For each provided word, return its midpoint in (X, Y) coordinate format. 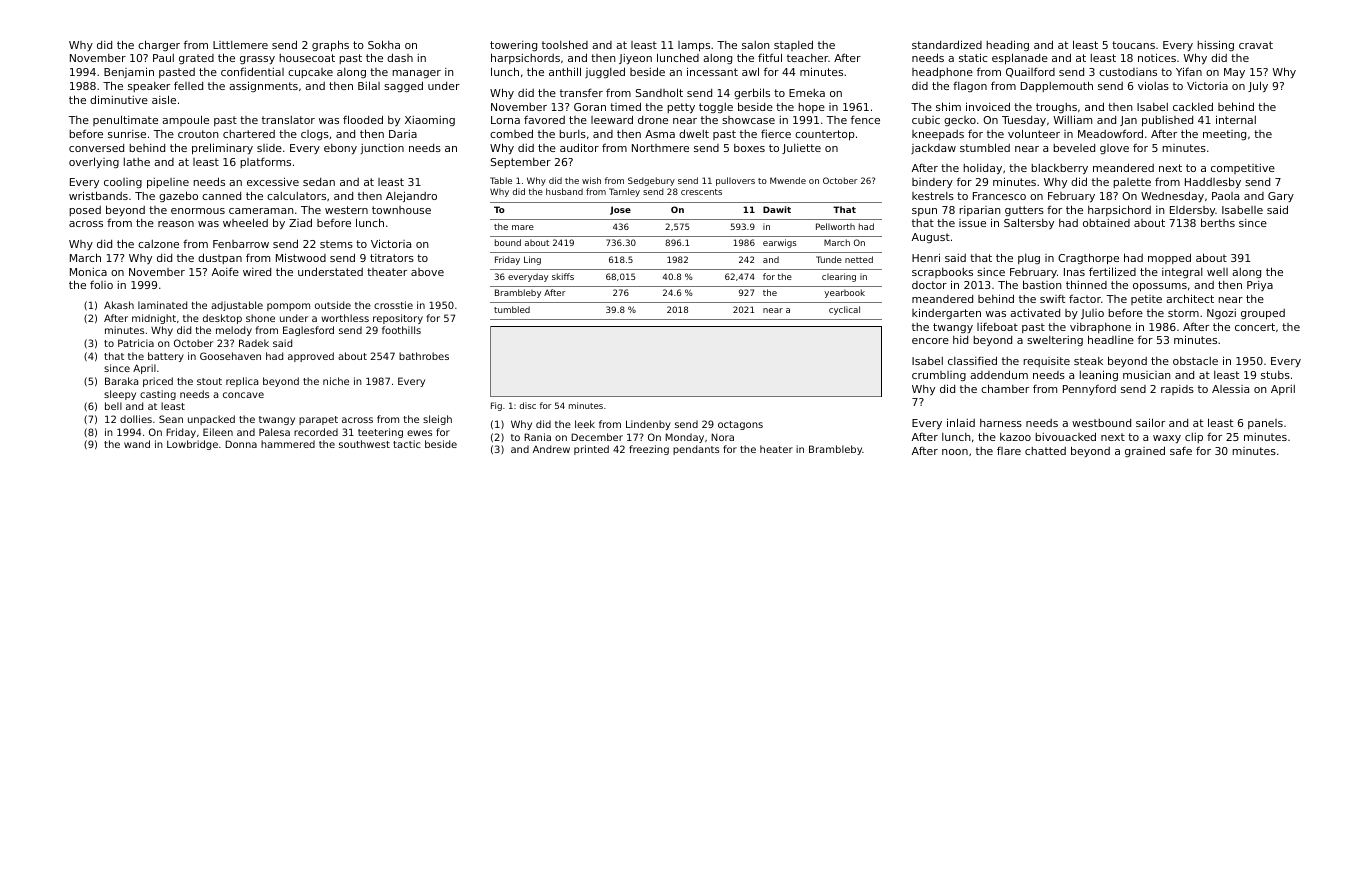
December (597, 437)
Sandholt (659, 92)
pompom (288, 307)
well (1217, 272)
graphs (330, 46)
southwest (364, 444)
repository (398, 319)
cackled (1193, 106)
